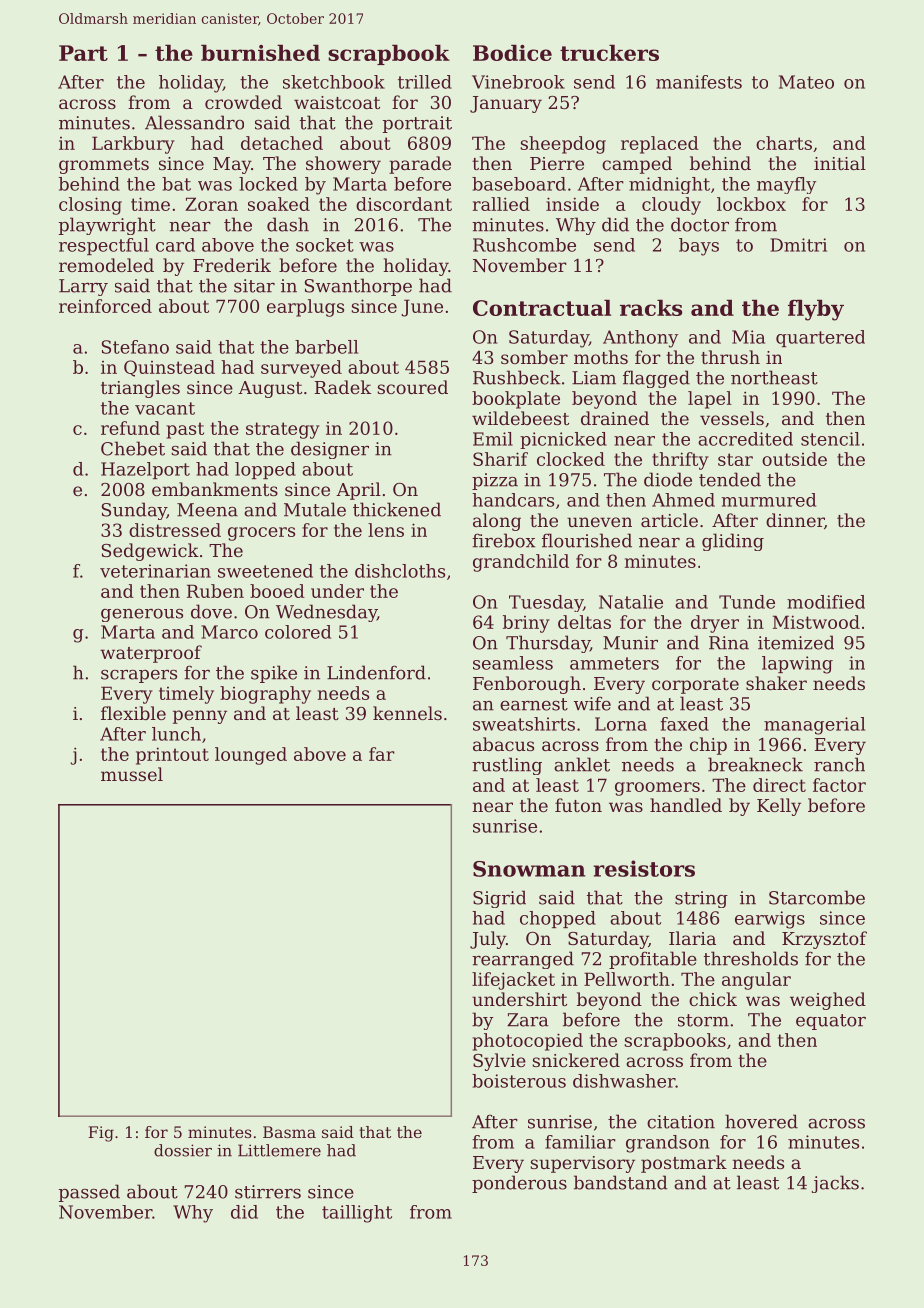 The image size is (924, 1308). I want to click on Part, so click(83, 53).
